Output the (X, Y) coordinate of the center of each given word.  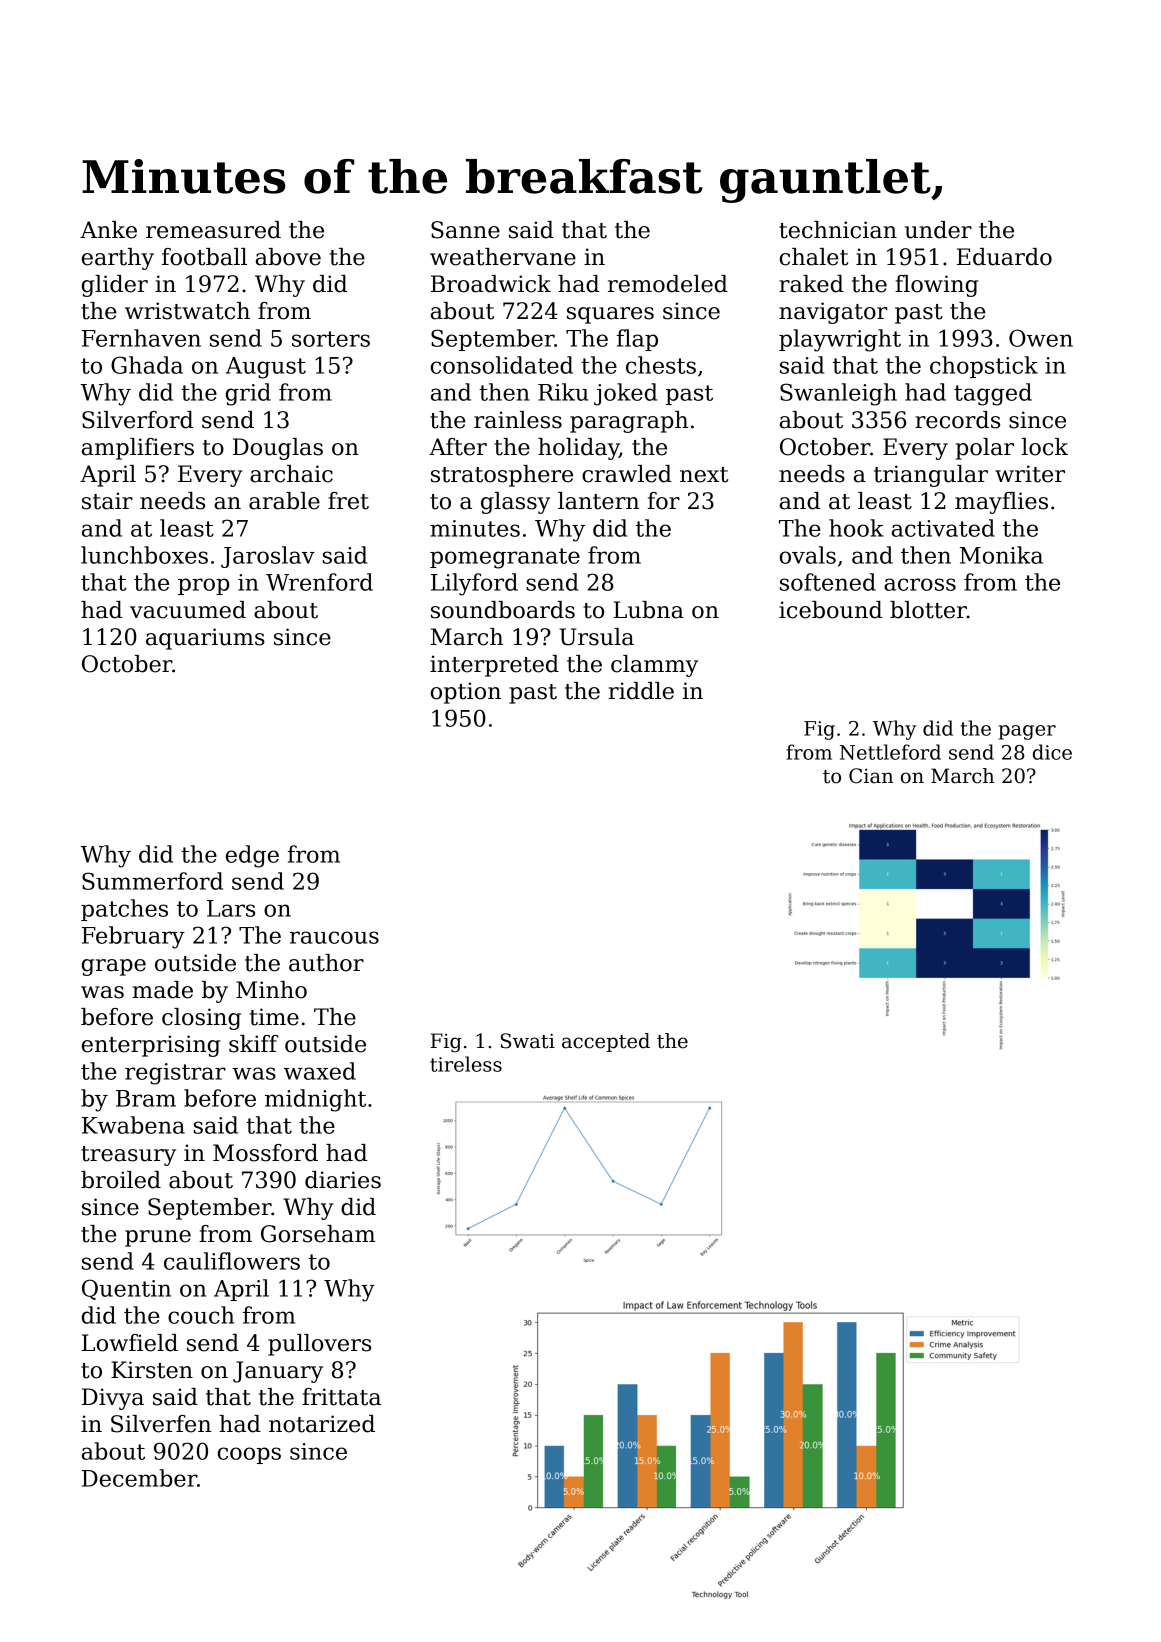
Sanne (465, 230)
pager (1027, 732)
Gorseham (318, 1234)
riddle (641, 691)
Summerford (152, 881)
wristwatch (187, 311)
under (938, 230)
